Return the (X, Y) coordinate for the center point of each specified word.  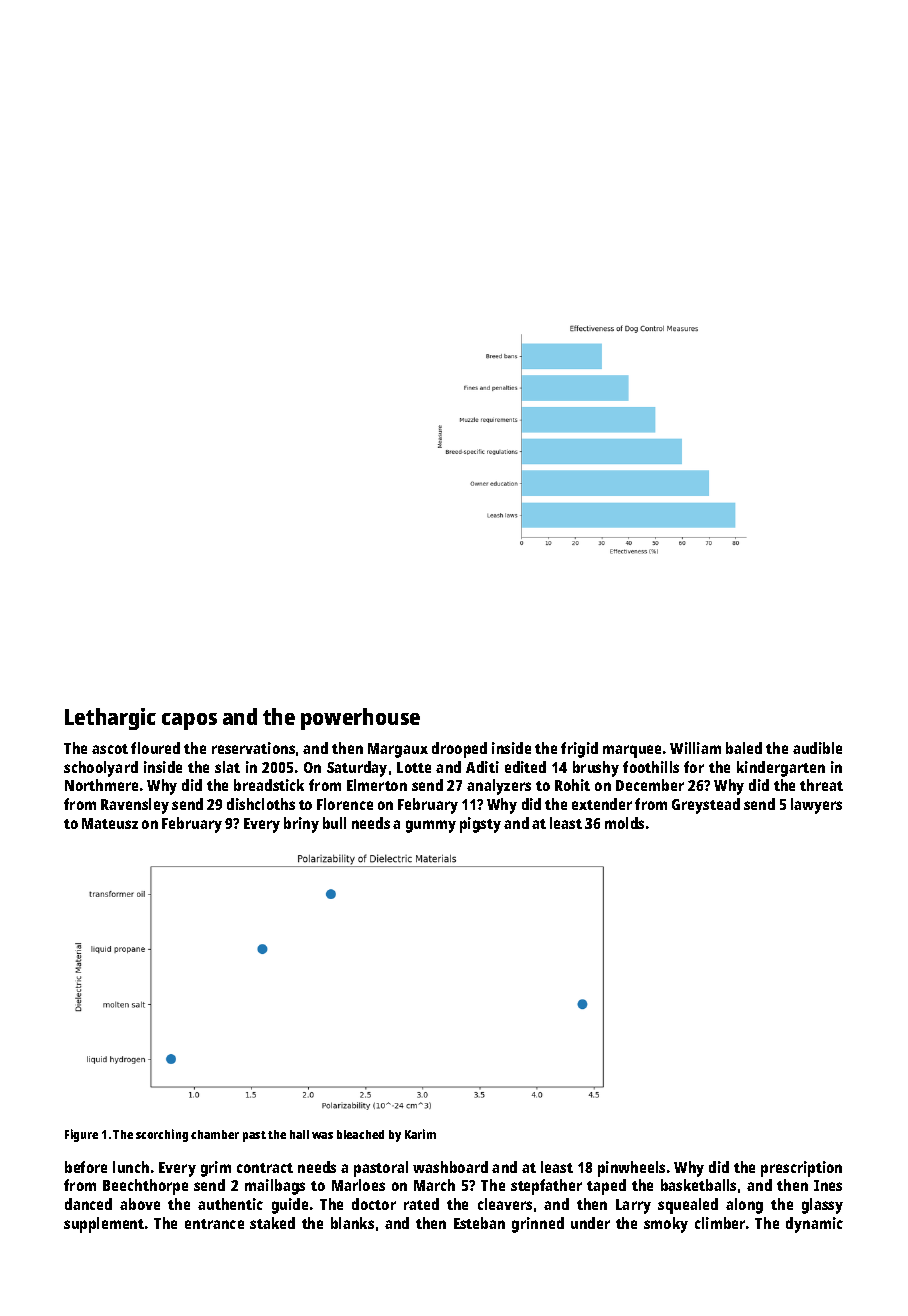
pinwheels (631, 1169)
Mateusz (110, 823)
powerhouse (360, 719)
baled (744, 748)
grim (216, 1169)
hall (299, 1134)
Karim (420, 1134)
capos (189, 721)
